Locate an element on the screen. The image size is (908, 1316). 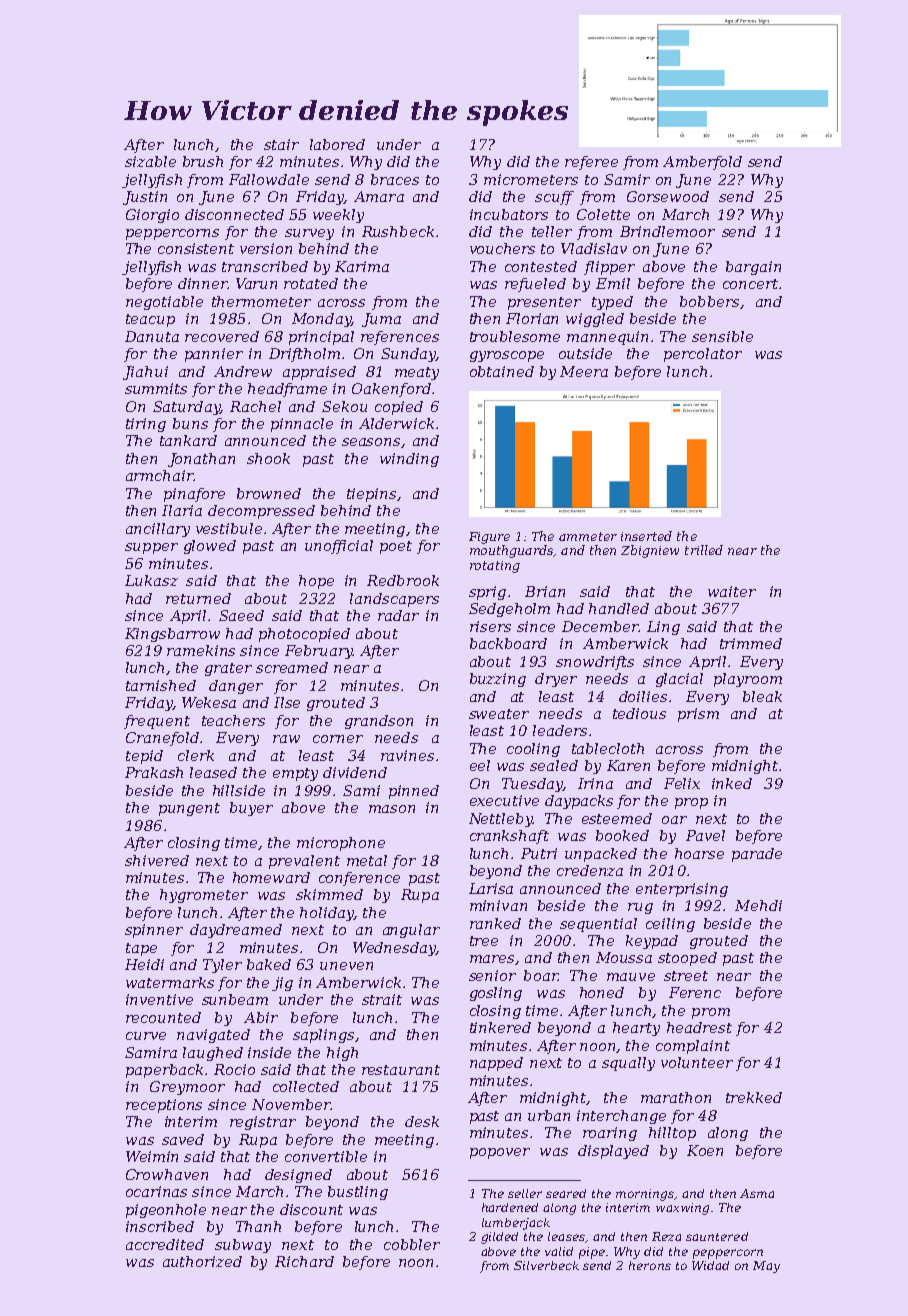
sequential is located at coordinates (598, 925).
